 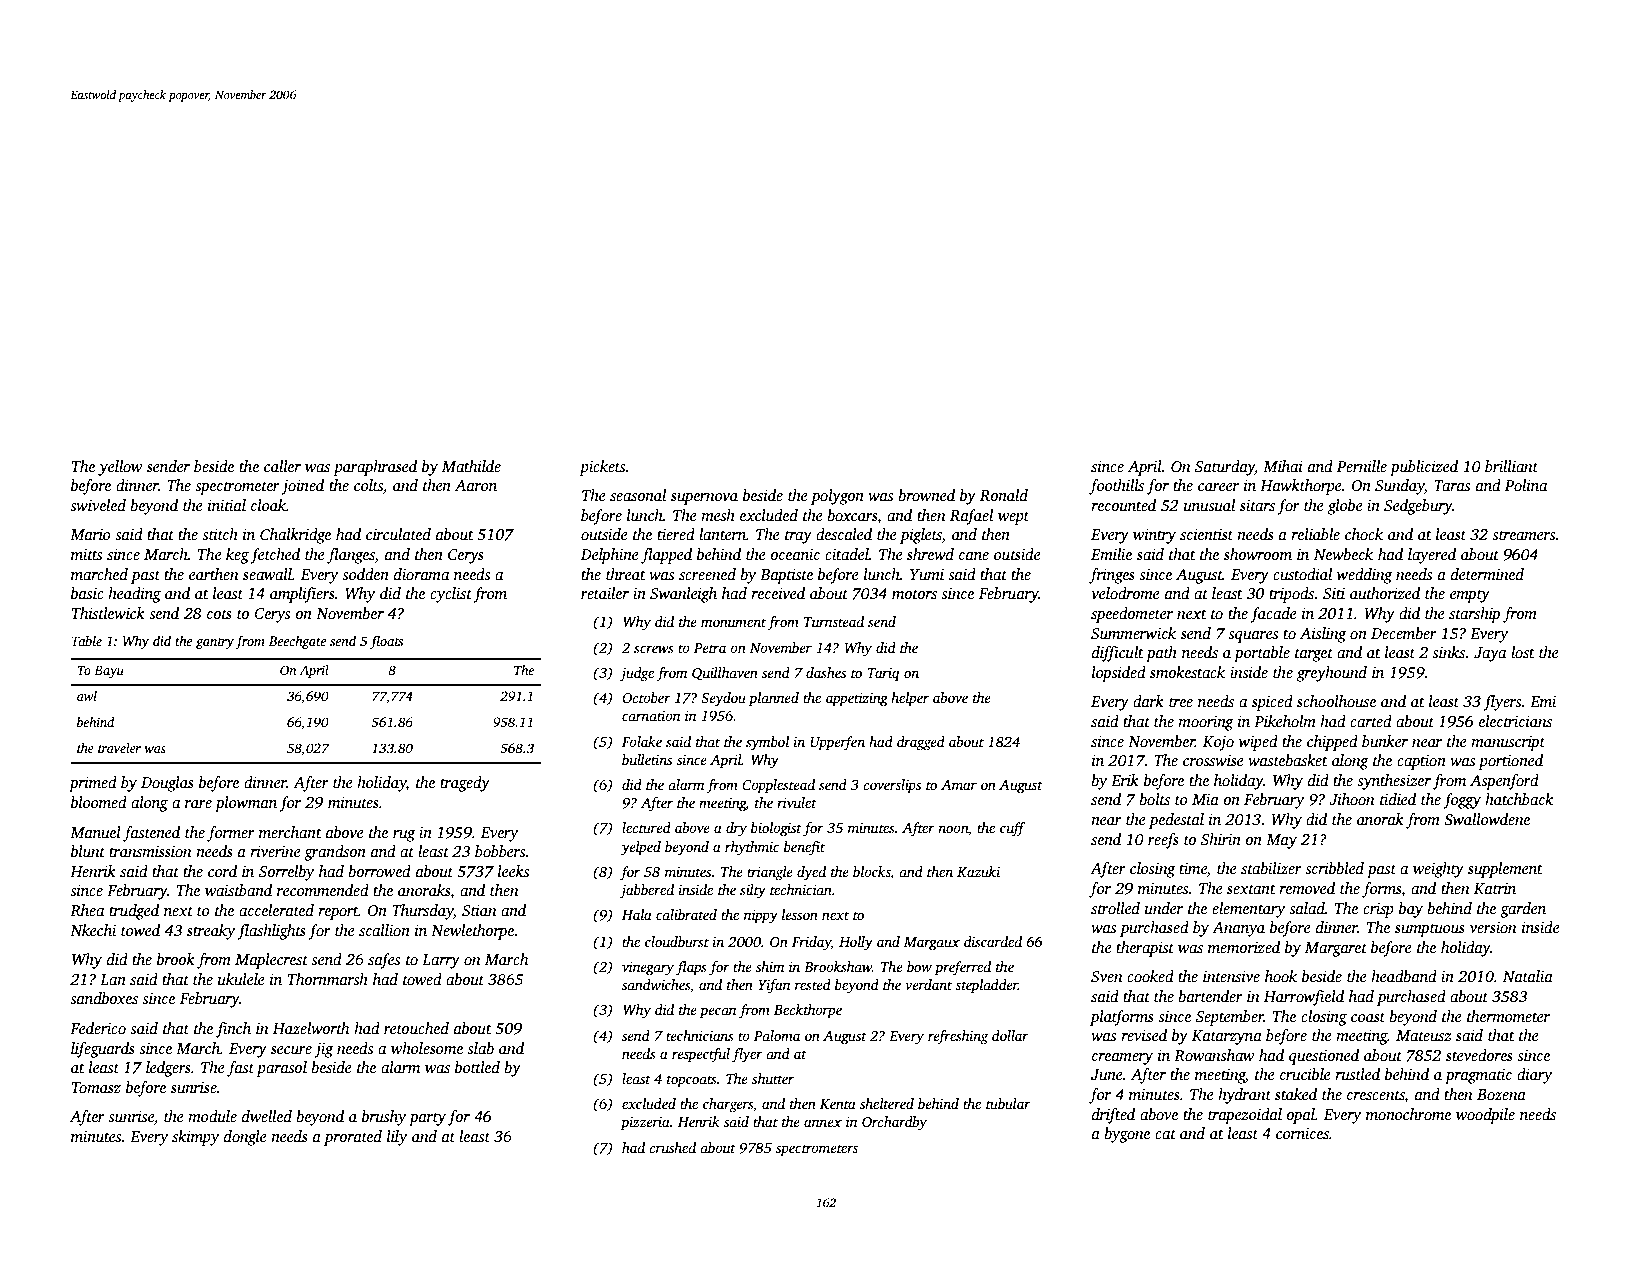 What do you see at coordinates (119, 748) in the screenshot?
I see `traveler` at bounding box center [119, 748].
